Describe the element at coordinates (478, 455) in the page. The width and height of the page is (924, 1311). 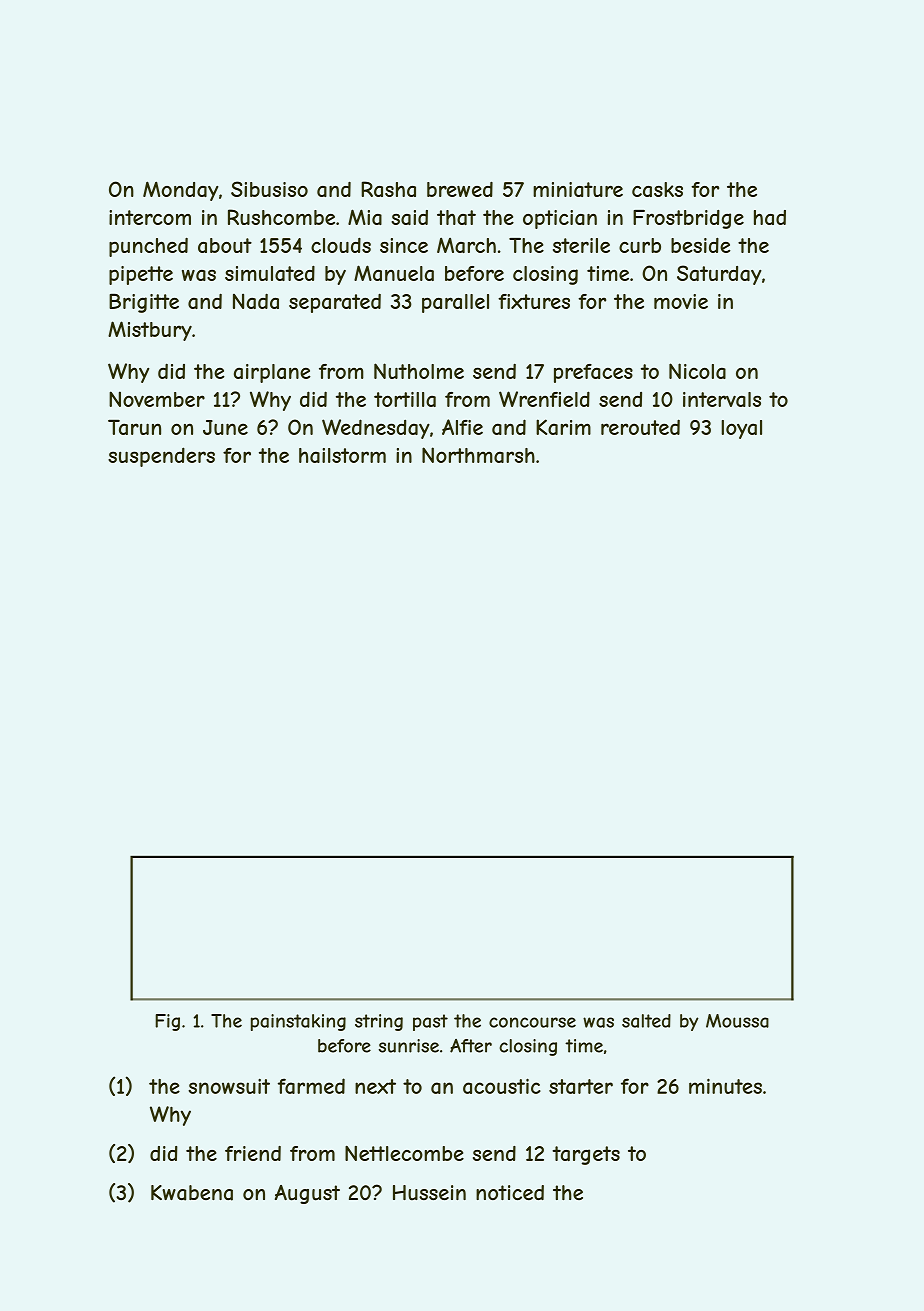
I see `Northmarsh` at that location.
